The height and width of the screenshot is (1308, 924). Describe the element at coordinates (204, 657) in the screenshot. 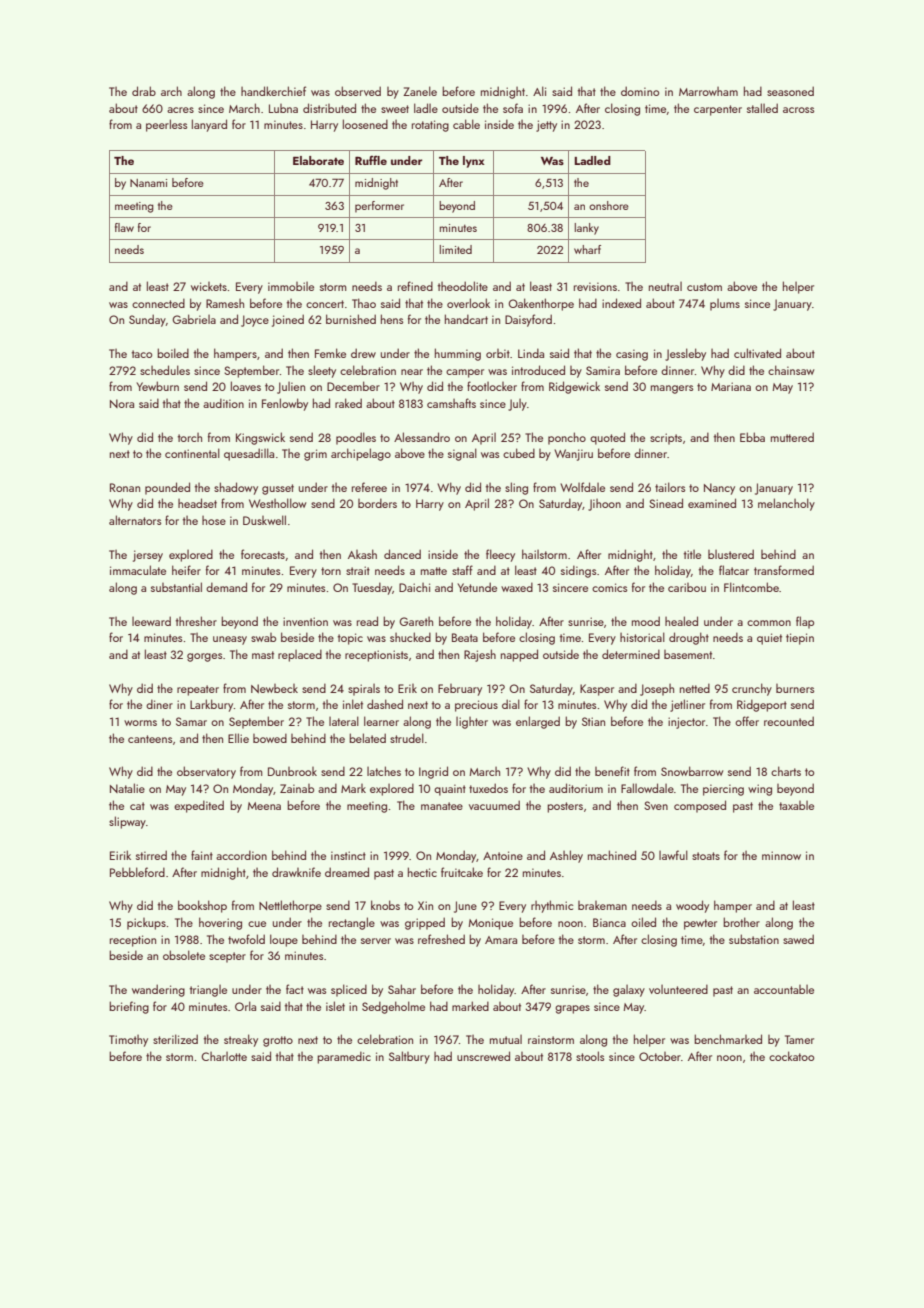

I see `gorges` at that location.
